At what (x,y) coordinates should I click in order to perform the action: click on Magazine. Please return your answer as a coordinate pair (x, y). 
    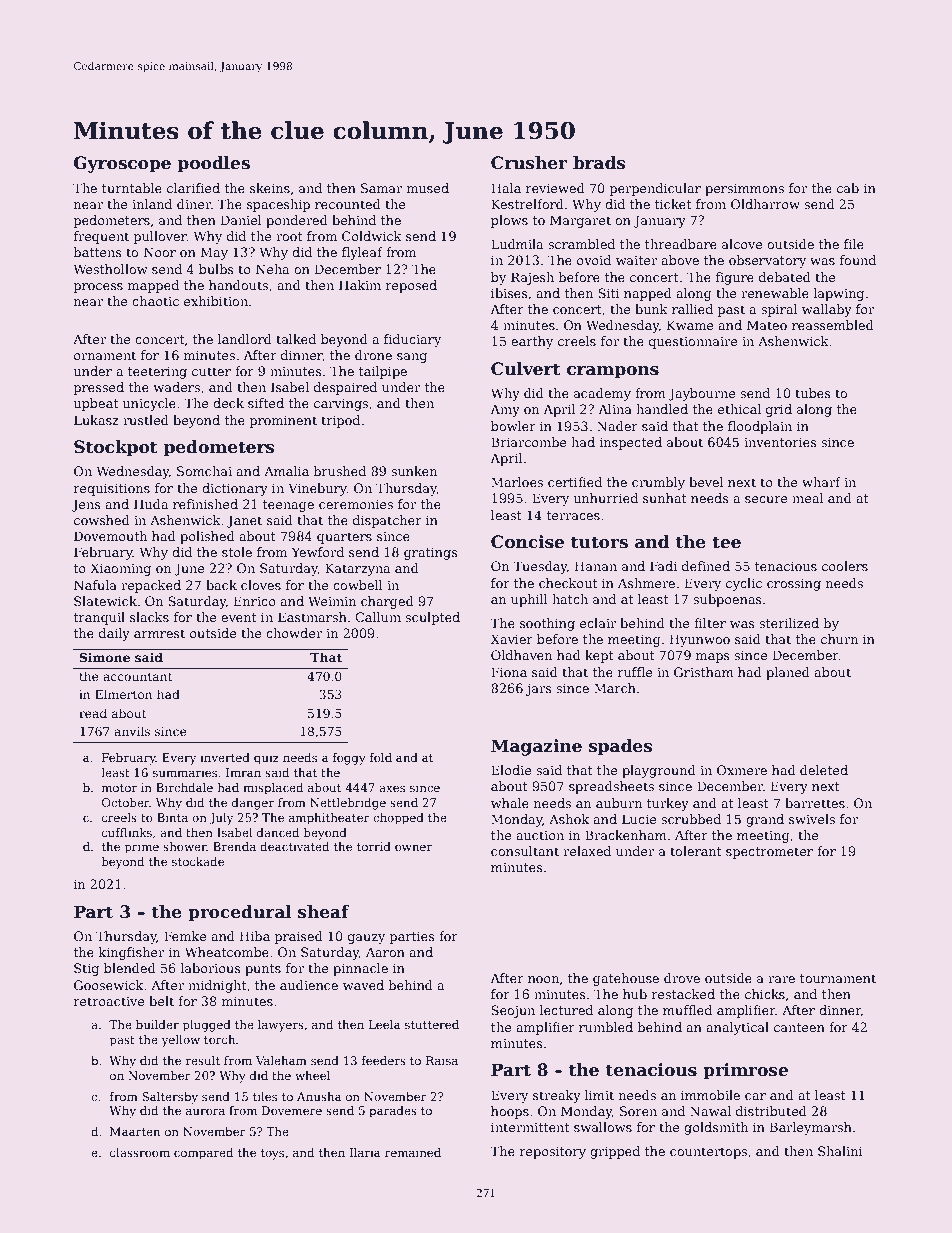
    Looking at the image, I should click on (536, 747).
